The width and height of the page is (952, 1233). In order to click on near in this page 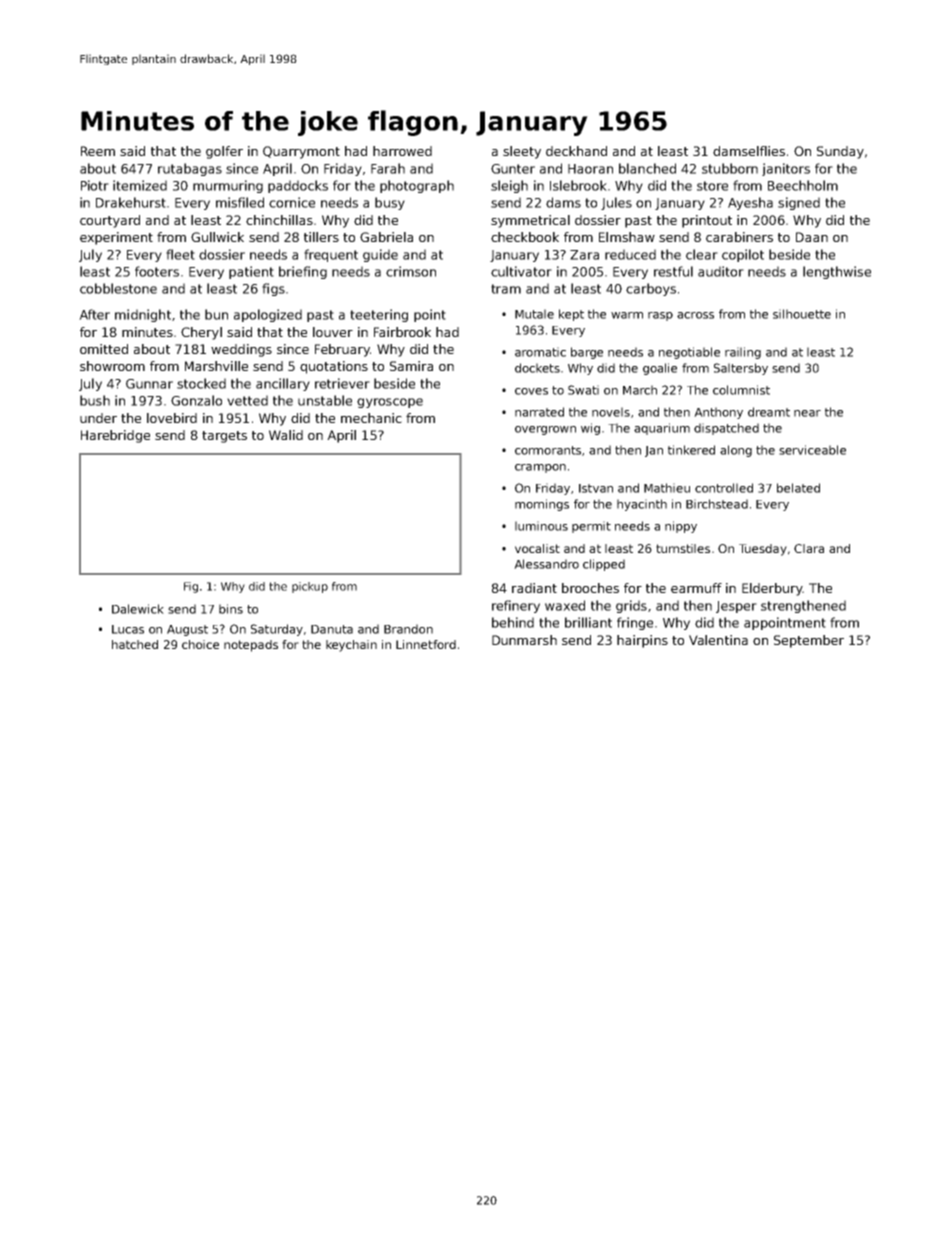, I will do `click(807, 413)`.
